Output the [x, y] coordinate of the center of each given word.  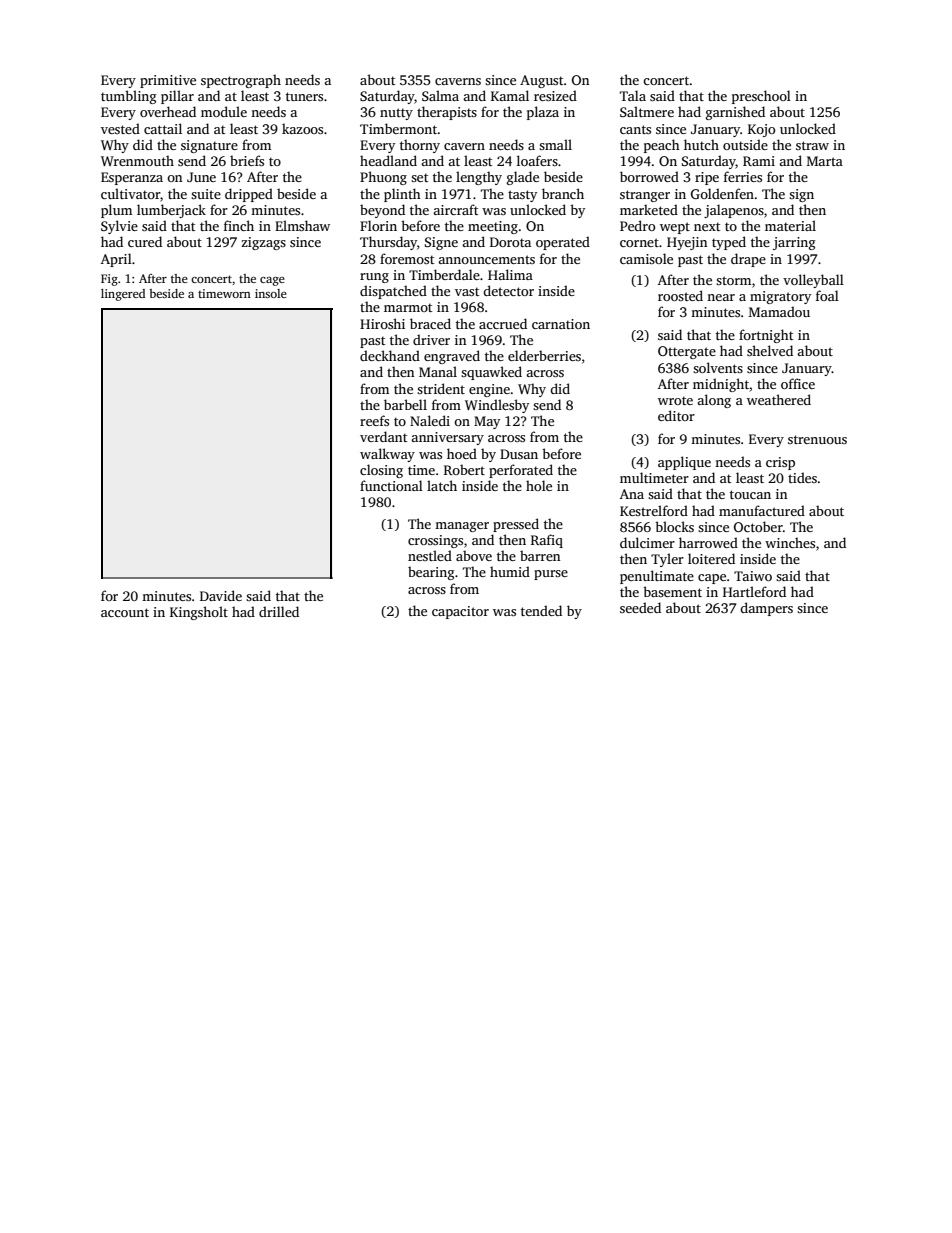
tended [541, 610]
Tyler [667, 560]
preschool [761, 97]
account [125, 612]
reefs [374, 420]
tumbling [129, 97]
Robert [464, 469]
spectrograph [241, 81]
